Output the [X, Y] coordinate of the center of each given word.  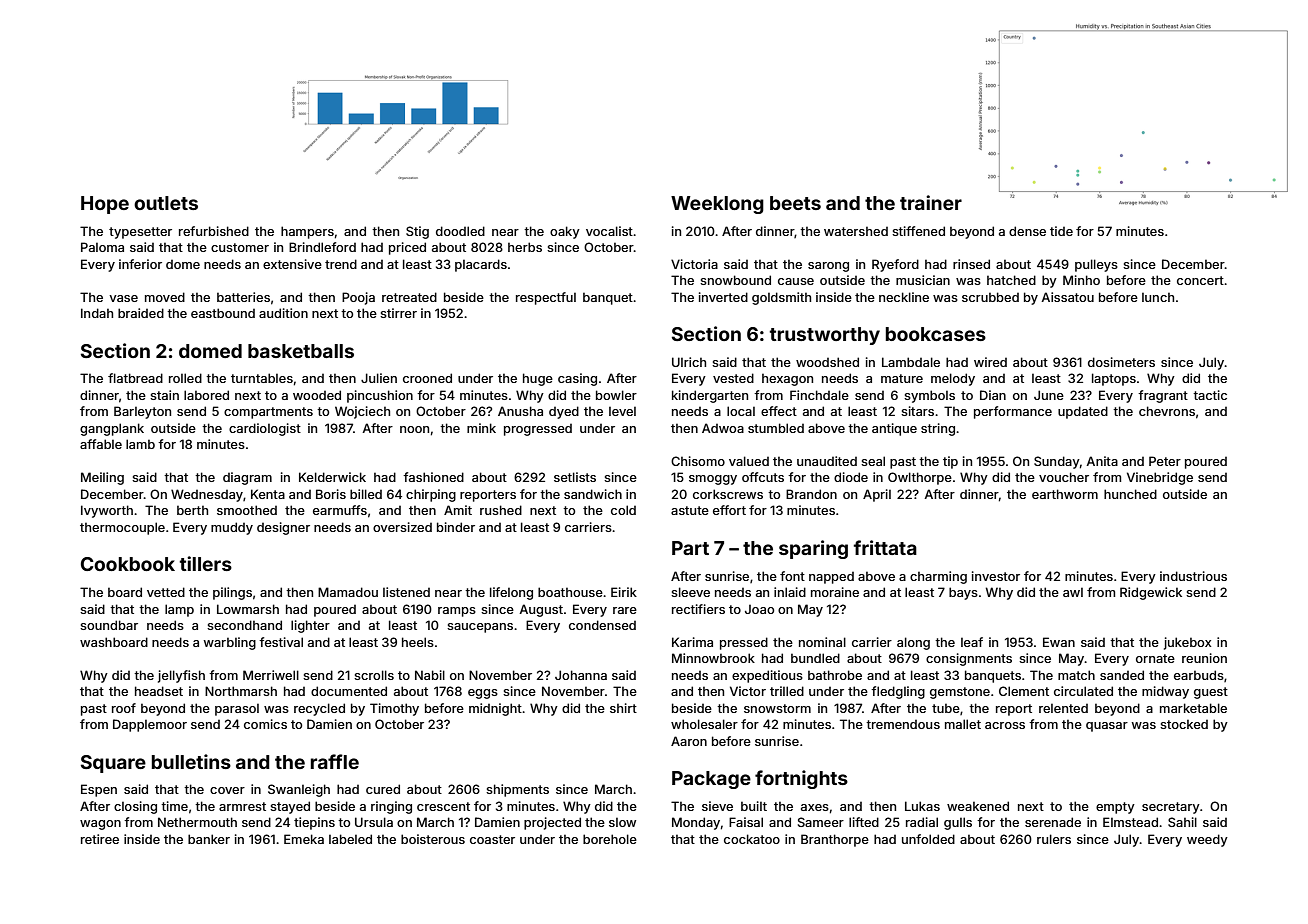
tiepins [314, 823]
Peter [1165, 461]
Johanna [581, 675]
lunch [1158, 297]
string [938, 429]
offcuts [763, 477]
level [622, 411]
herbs [525, 247]
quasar [1107, 727]
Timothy [394, 709]
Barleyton [142, 412]
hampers [307, 232]
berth [192, 510]
